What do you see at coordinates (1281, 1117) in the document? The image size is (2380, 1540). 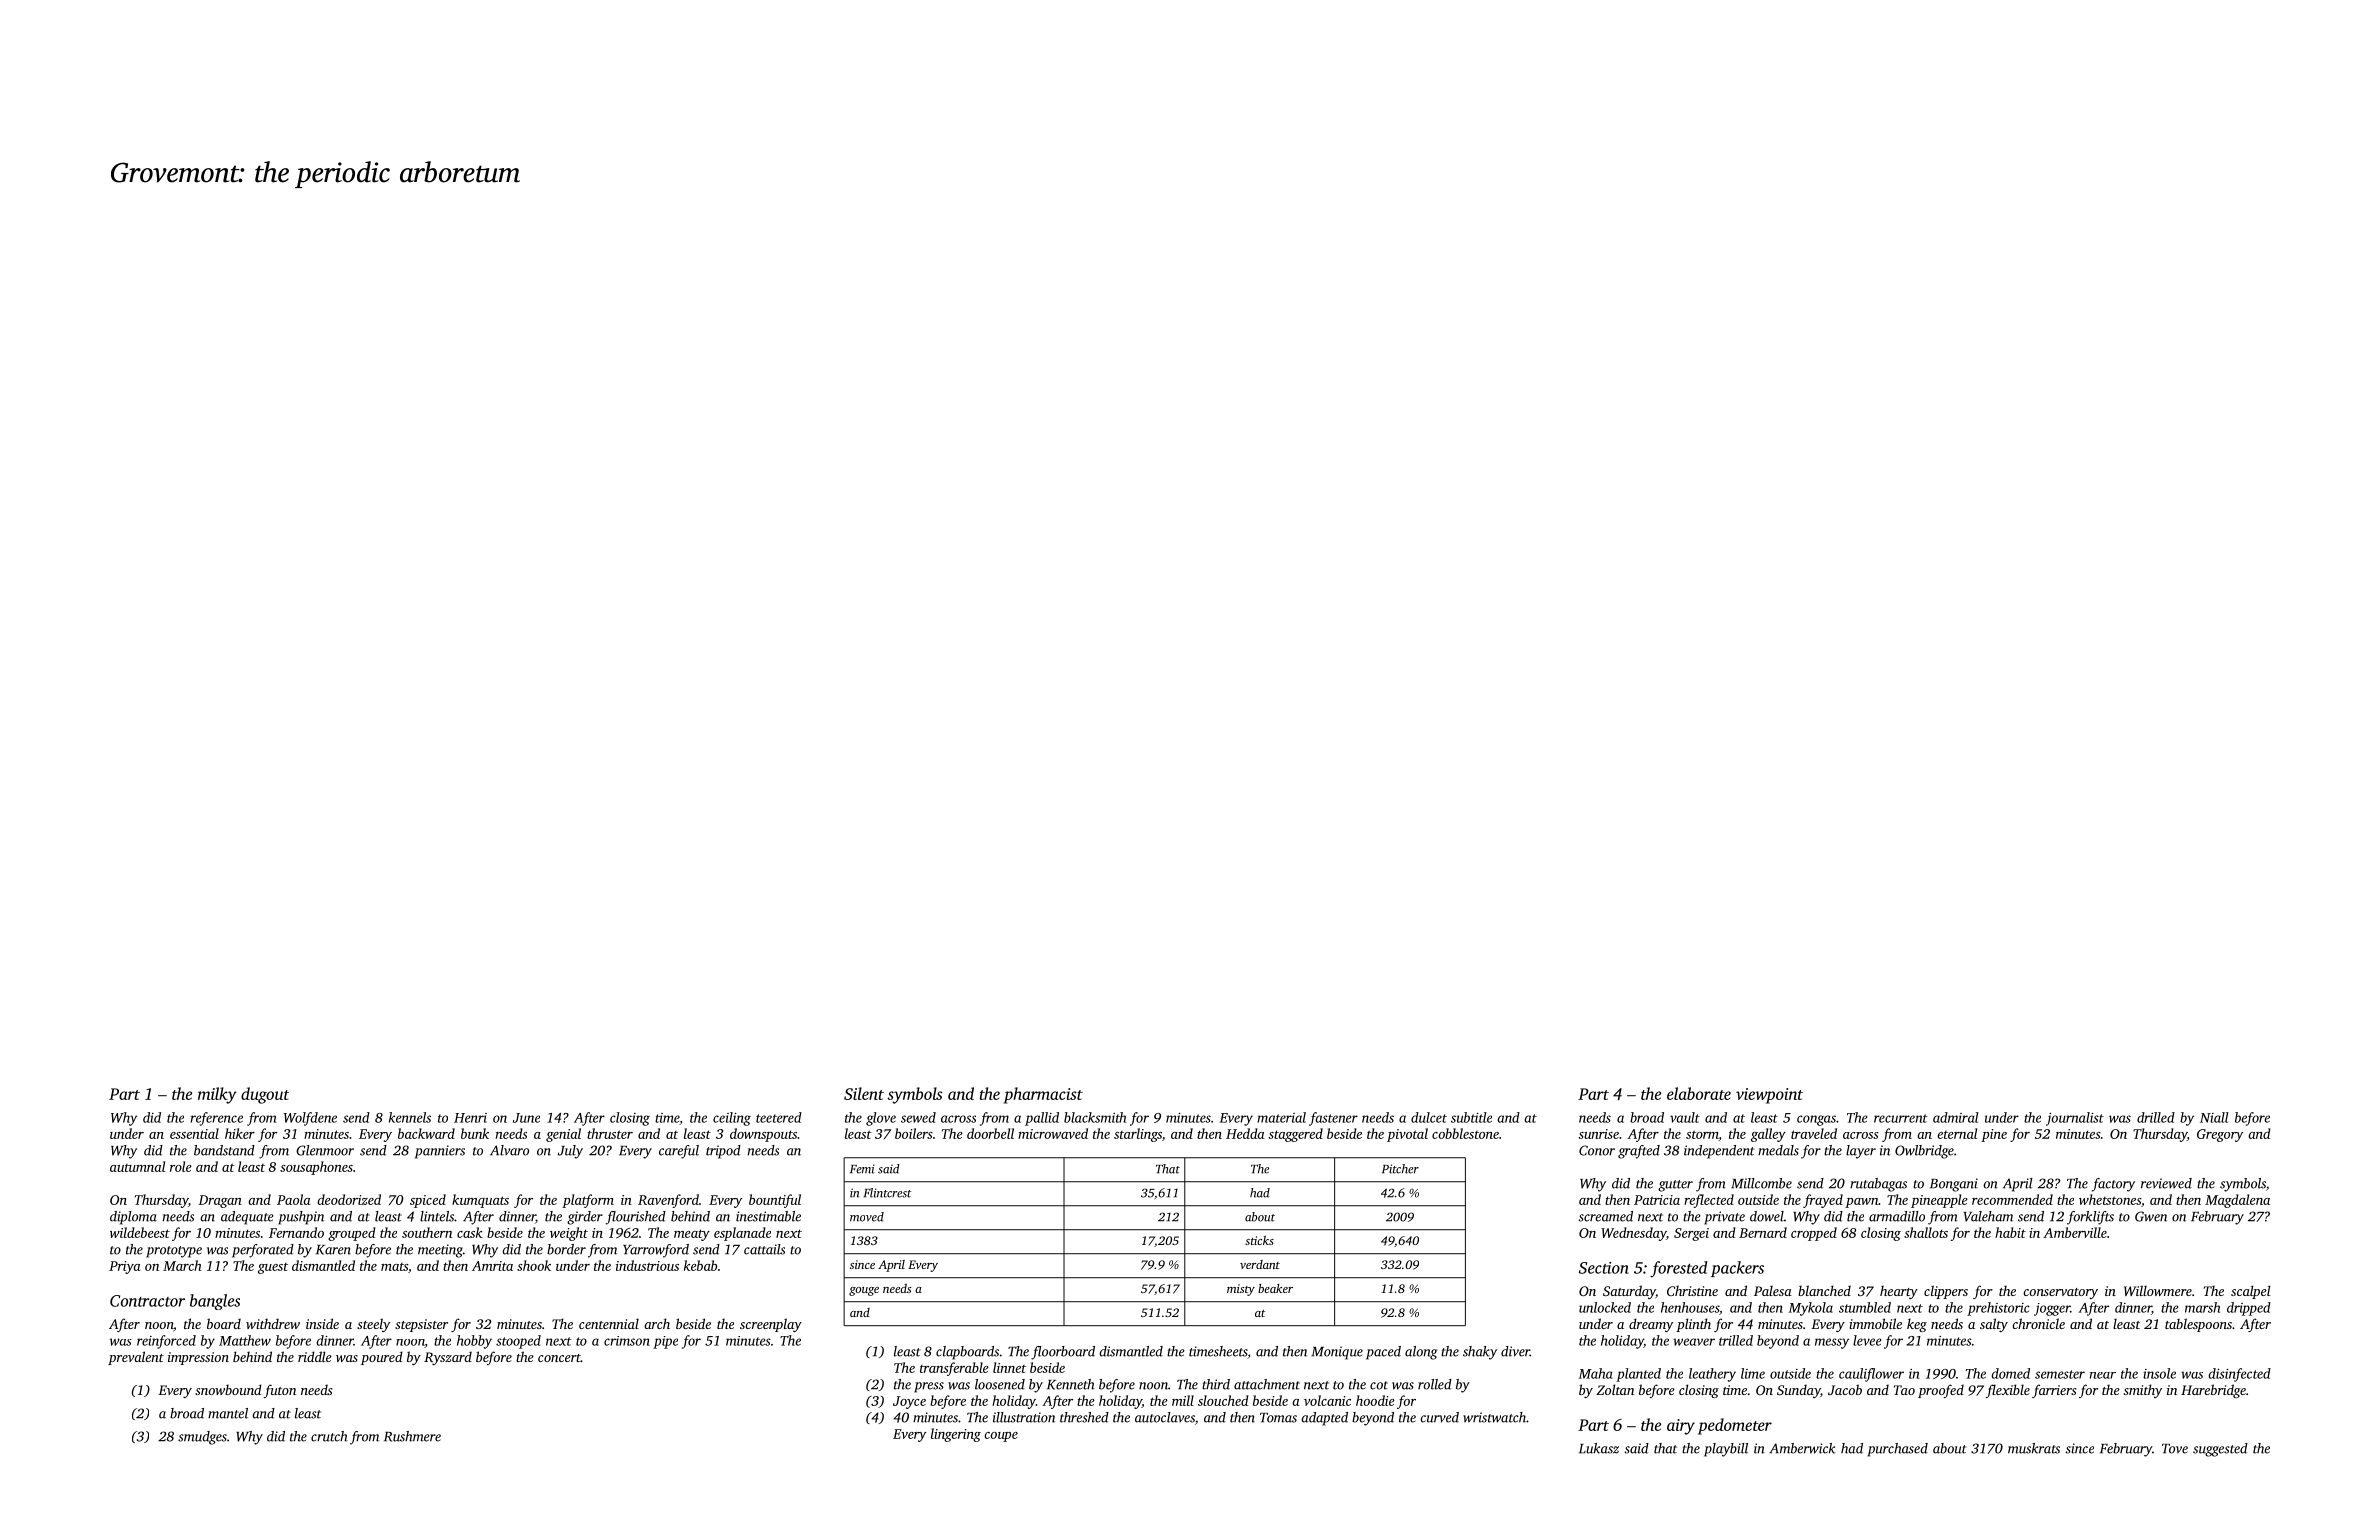 I see `material` at bounding box center [1281, 1117].
